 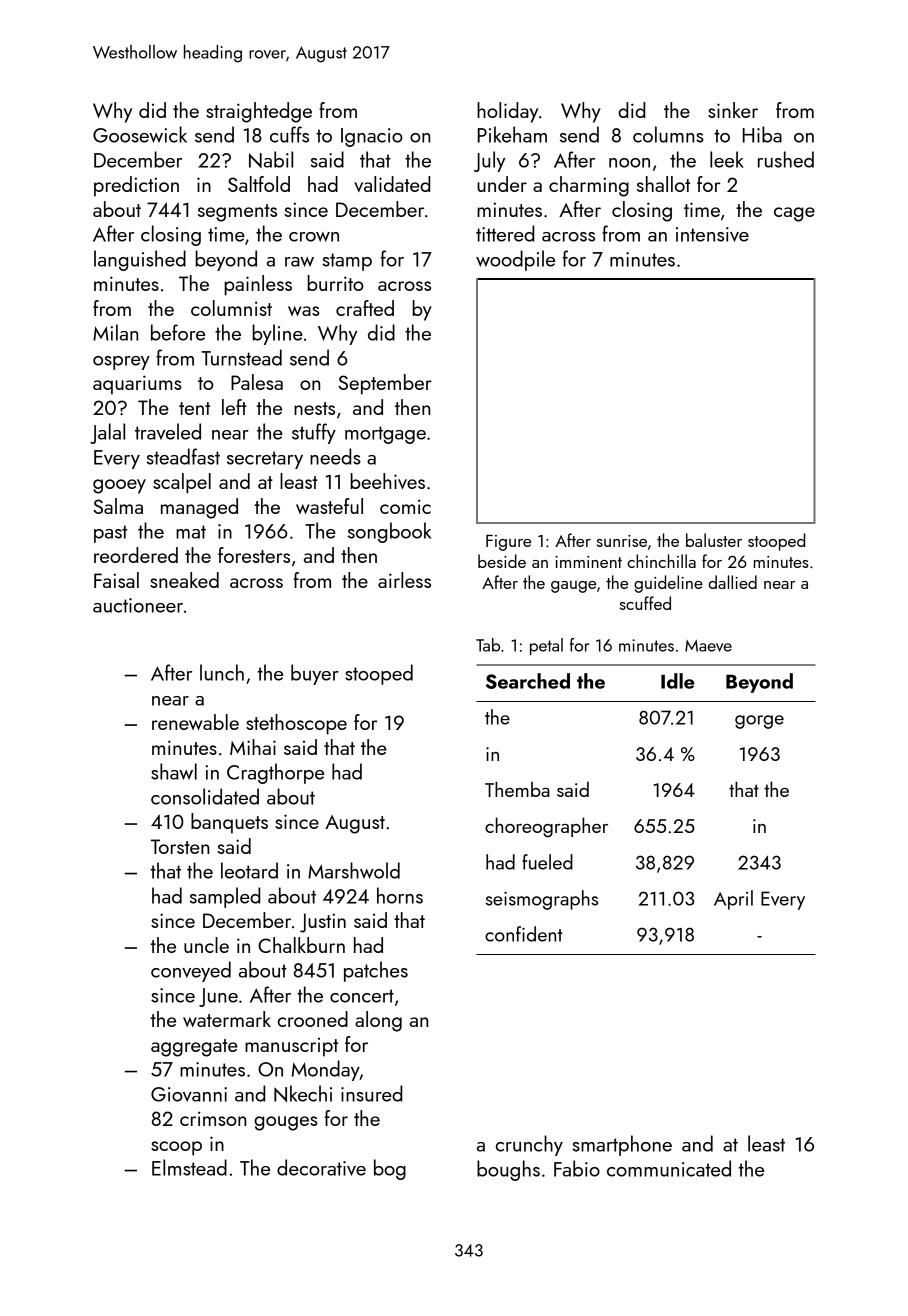 What do you see at coordinates (291, 1047) in the image?
I see `manuscript` at bounding box center [291, 1047].
